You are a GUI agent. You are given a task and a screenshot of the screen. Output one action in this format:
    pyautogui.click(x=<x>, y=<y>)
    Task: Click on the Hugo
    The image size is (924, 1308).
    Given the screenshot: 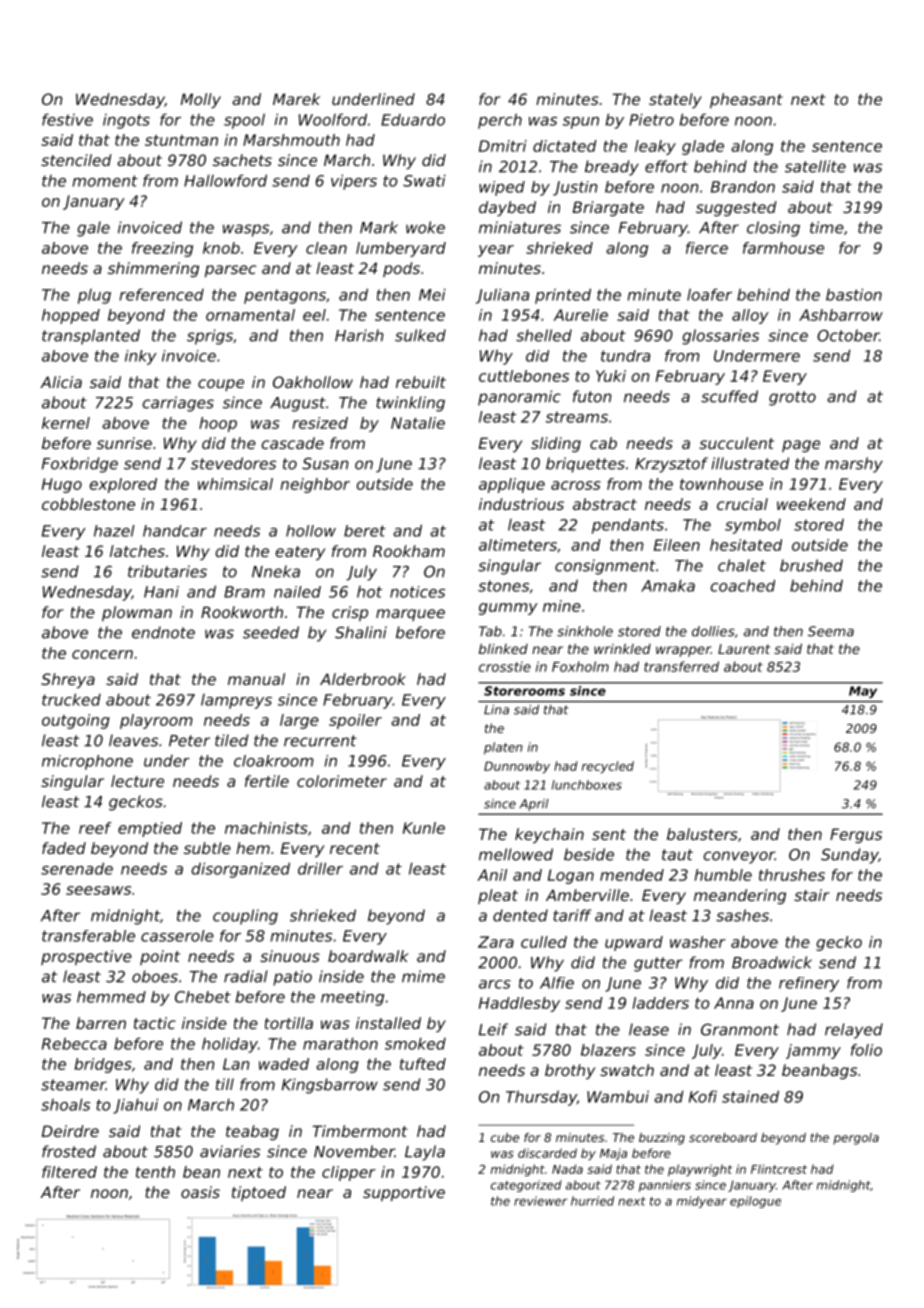 What is the action you would take?
    pyautogui.click(x=62, y=485)
